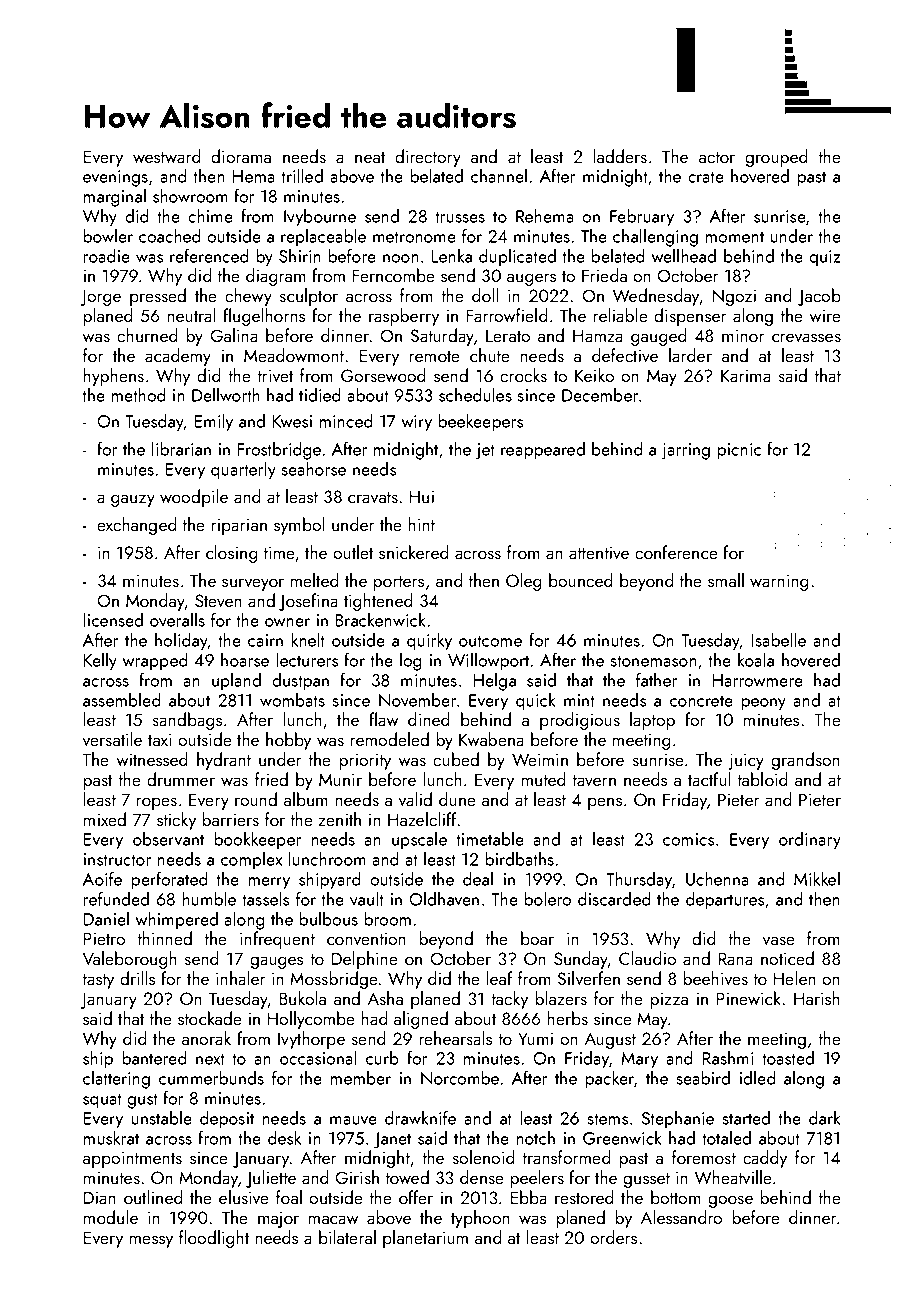  I want to click on vault, so click(367, 898).
